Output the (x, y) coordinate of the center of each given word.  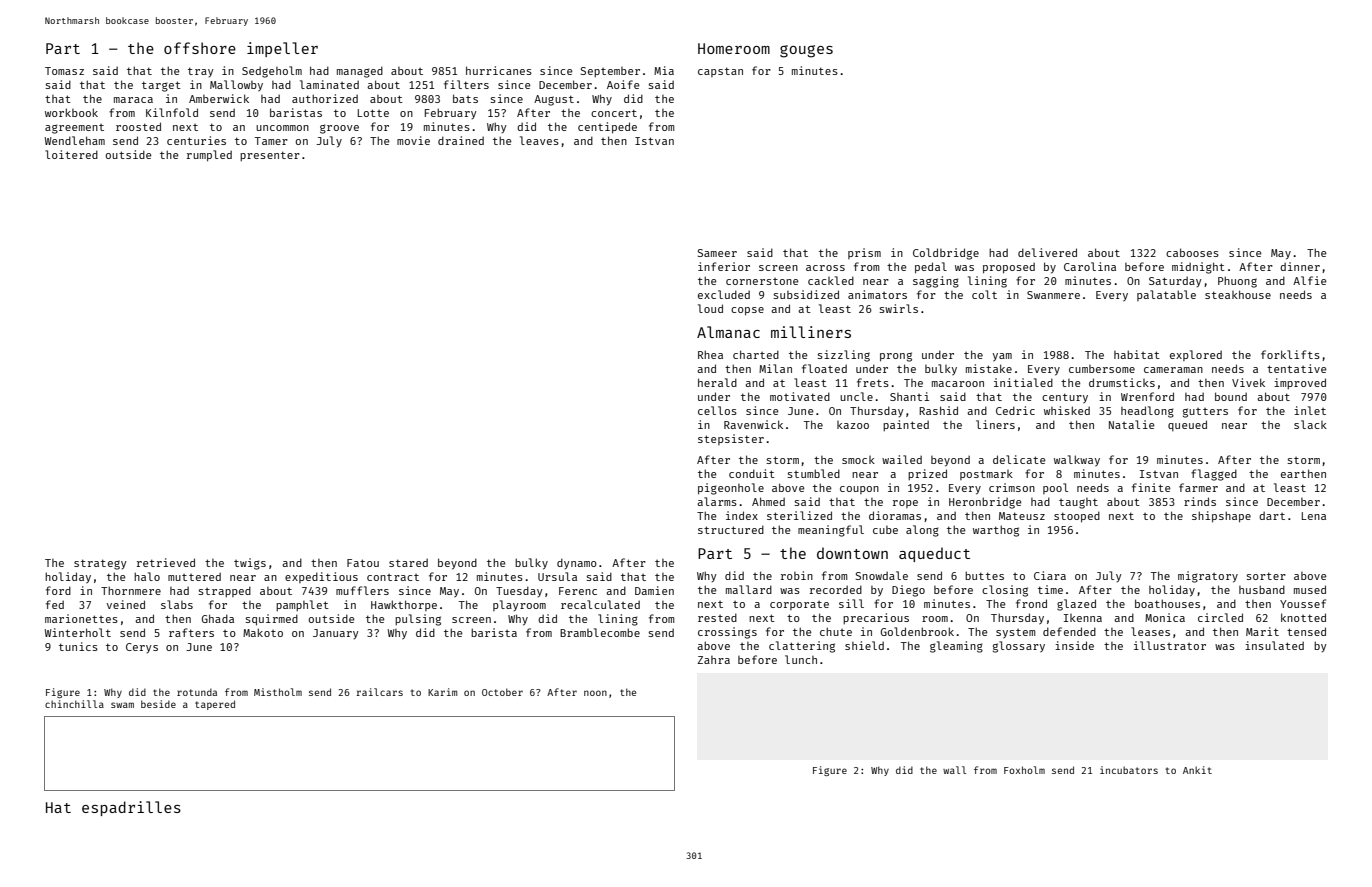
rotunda (197, 692)
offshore (200, 48)
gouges (806, 51)
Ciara (1050, 575)
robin (797, 575)
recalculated (600, 604)
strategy (100, 564)
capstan (720, 72)
